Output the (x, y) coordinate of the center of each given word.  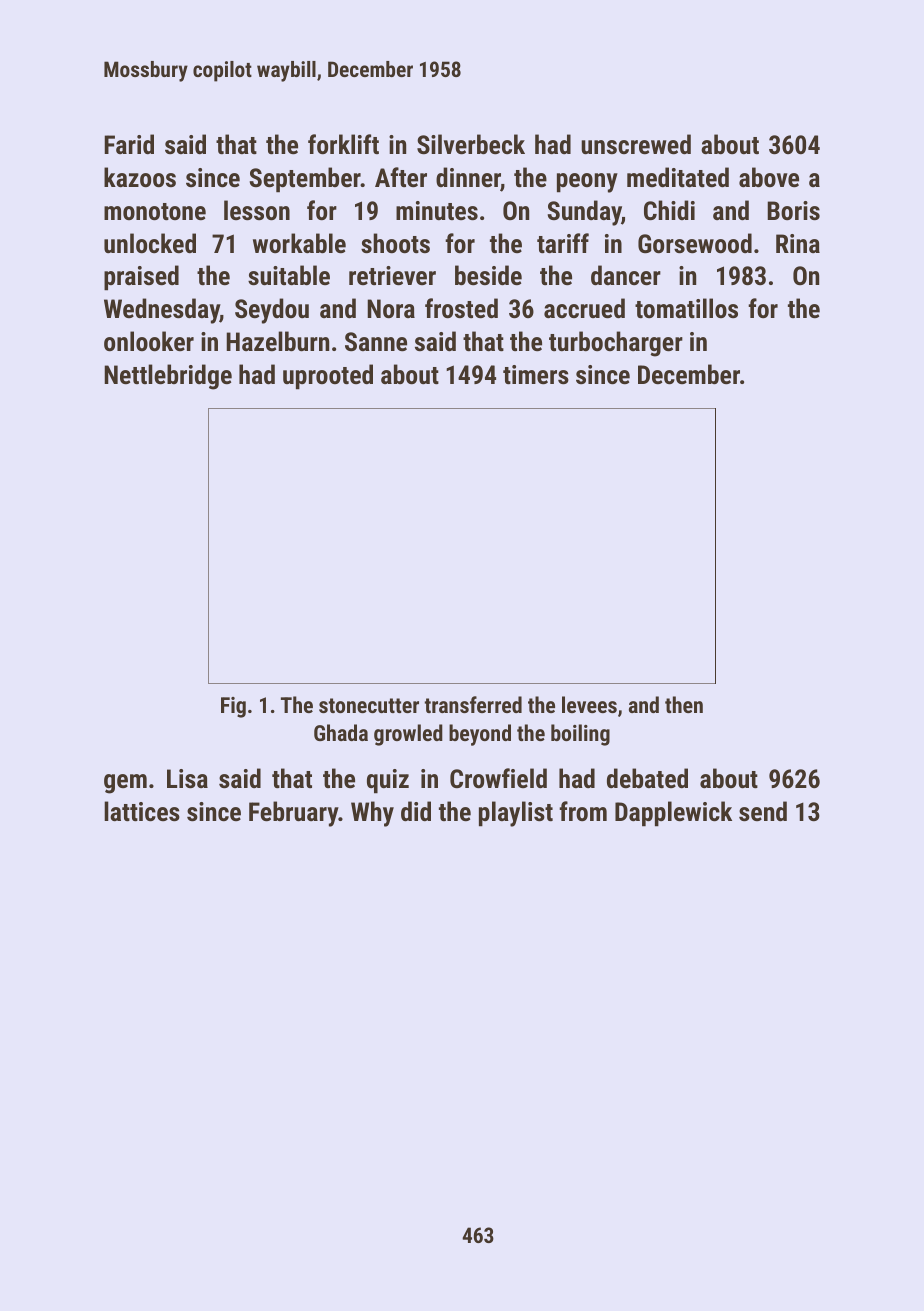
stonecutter (369, 705)
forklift (343, 144)
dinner (468, 178)
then (684, 704)
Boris (793, 210)
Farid (129, 144)
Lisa (187, 778)
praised (141, 278)
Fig (233, 707)
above (769, 177)
